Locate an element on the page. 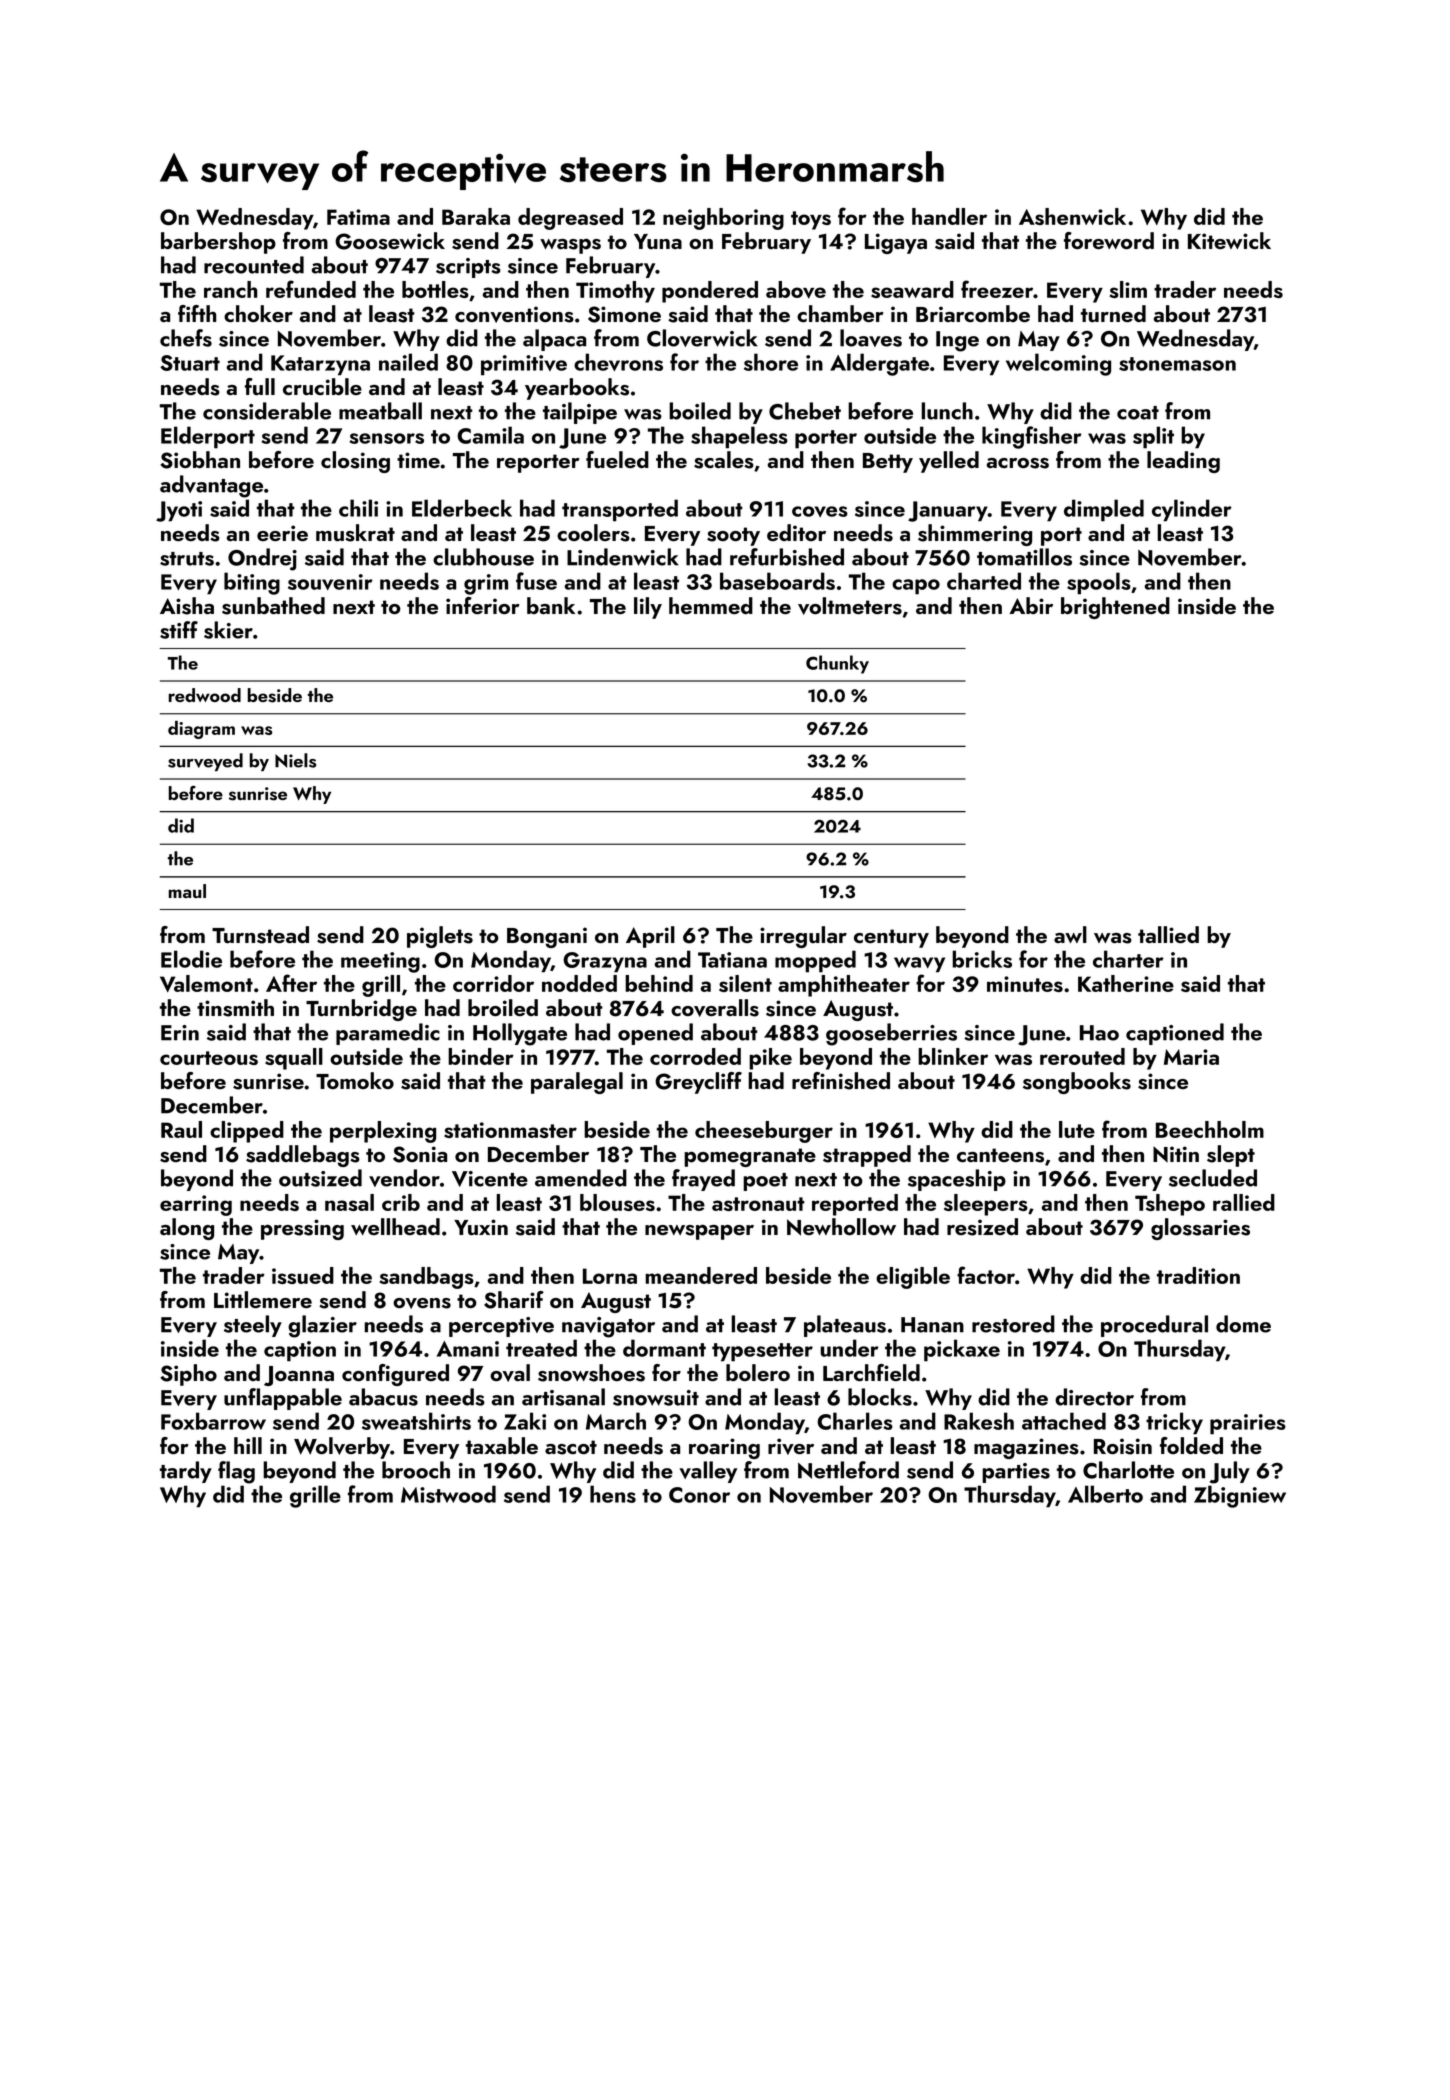 Image resolution: width=1450 pixels, height=2100 pixels. Fatima is located at coordinates (358, 217).
